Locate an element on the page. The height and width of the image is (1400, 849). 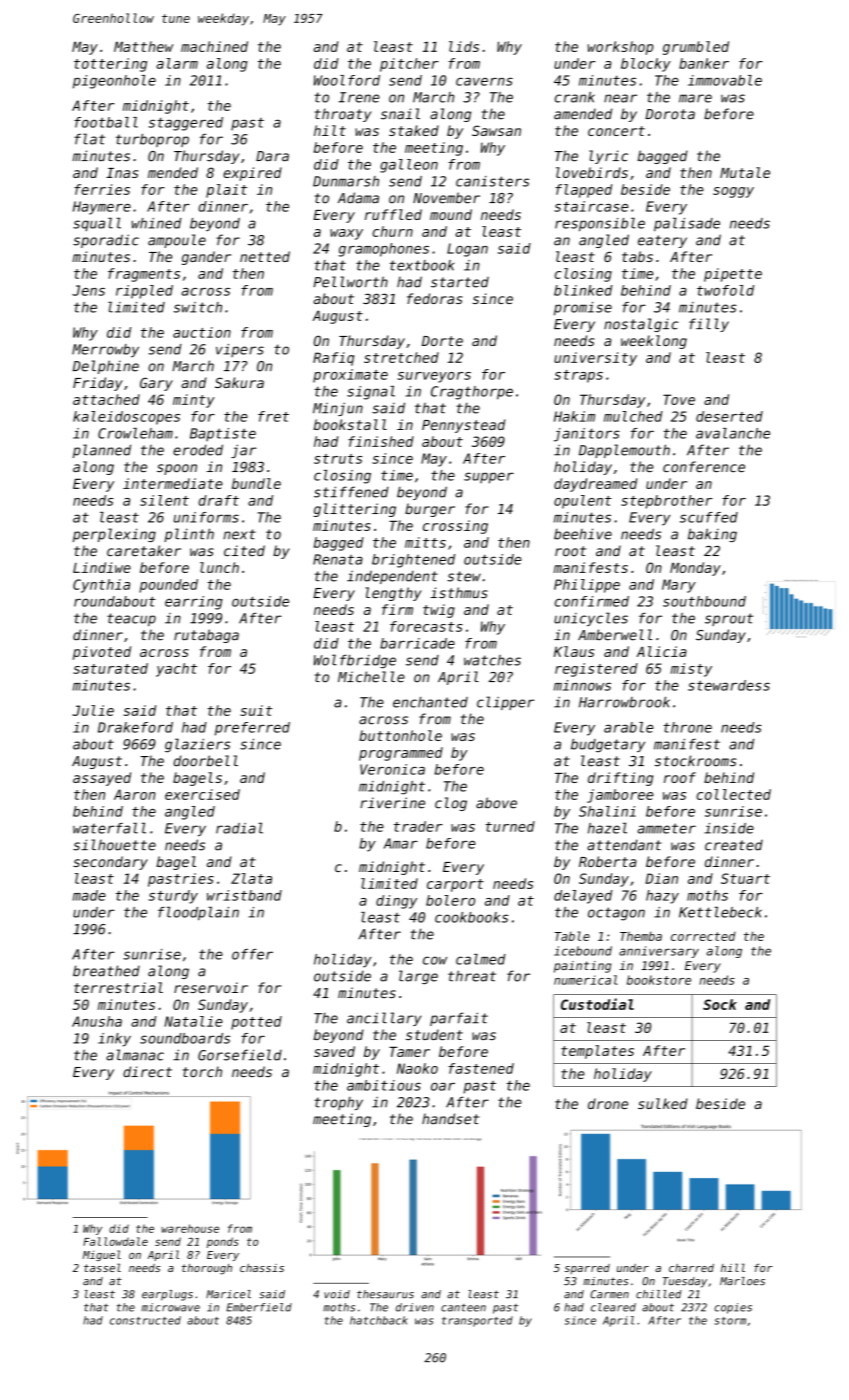
Philippe is located at coordinates (587, 586).
